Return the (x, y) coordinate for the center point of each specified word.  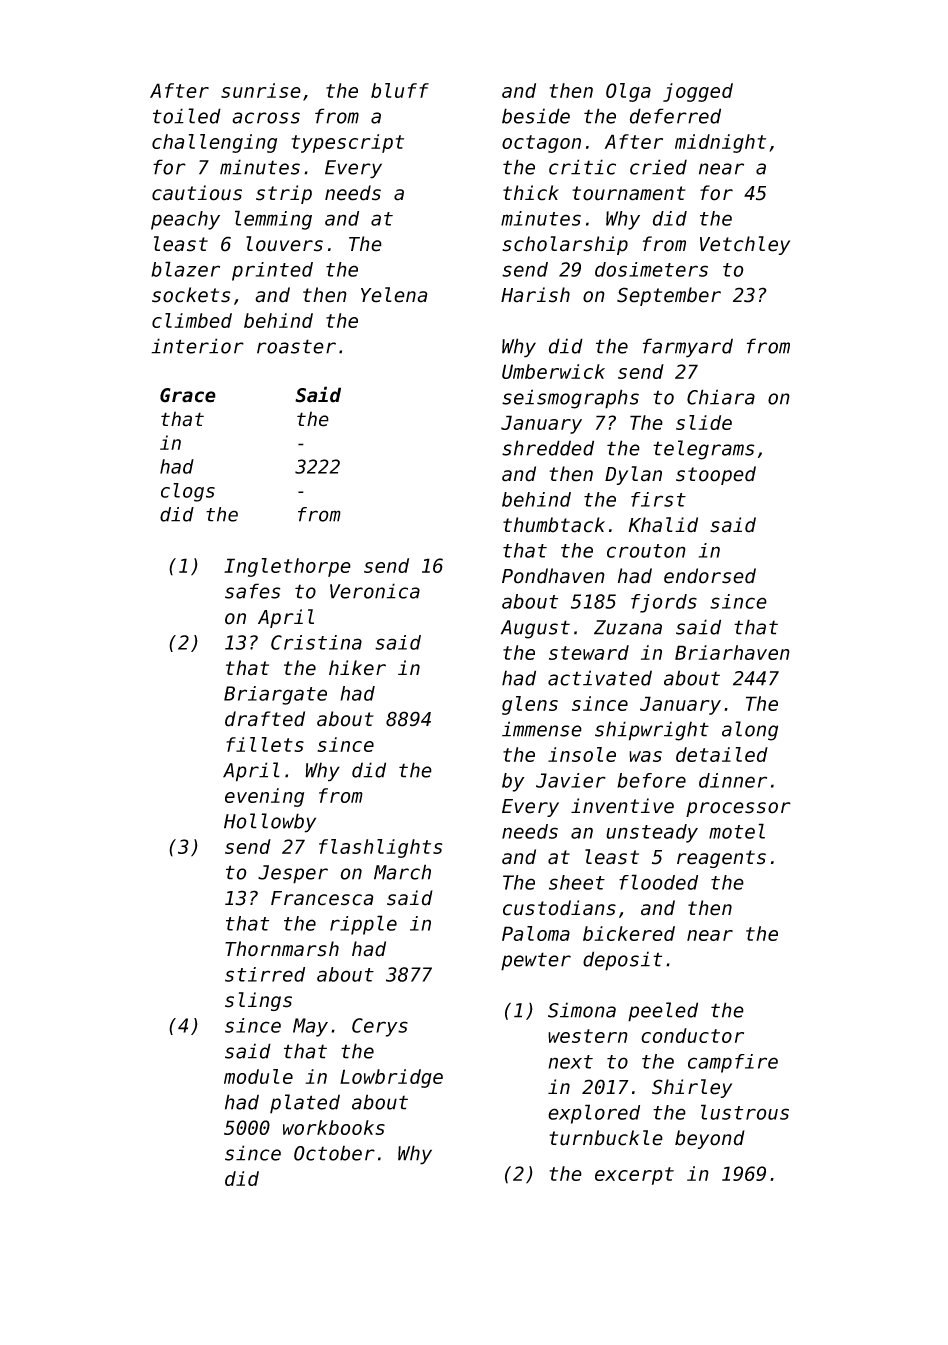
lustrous (745, 1112)
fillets (265, 744)
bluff (400, 90)
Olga (628, 92)
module (258, 1076)
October (334, 1153)
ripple (363, 925)
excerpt (634, 1176)
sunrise (261, 90)
